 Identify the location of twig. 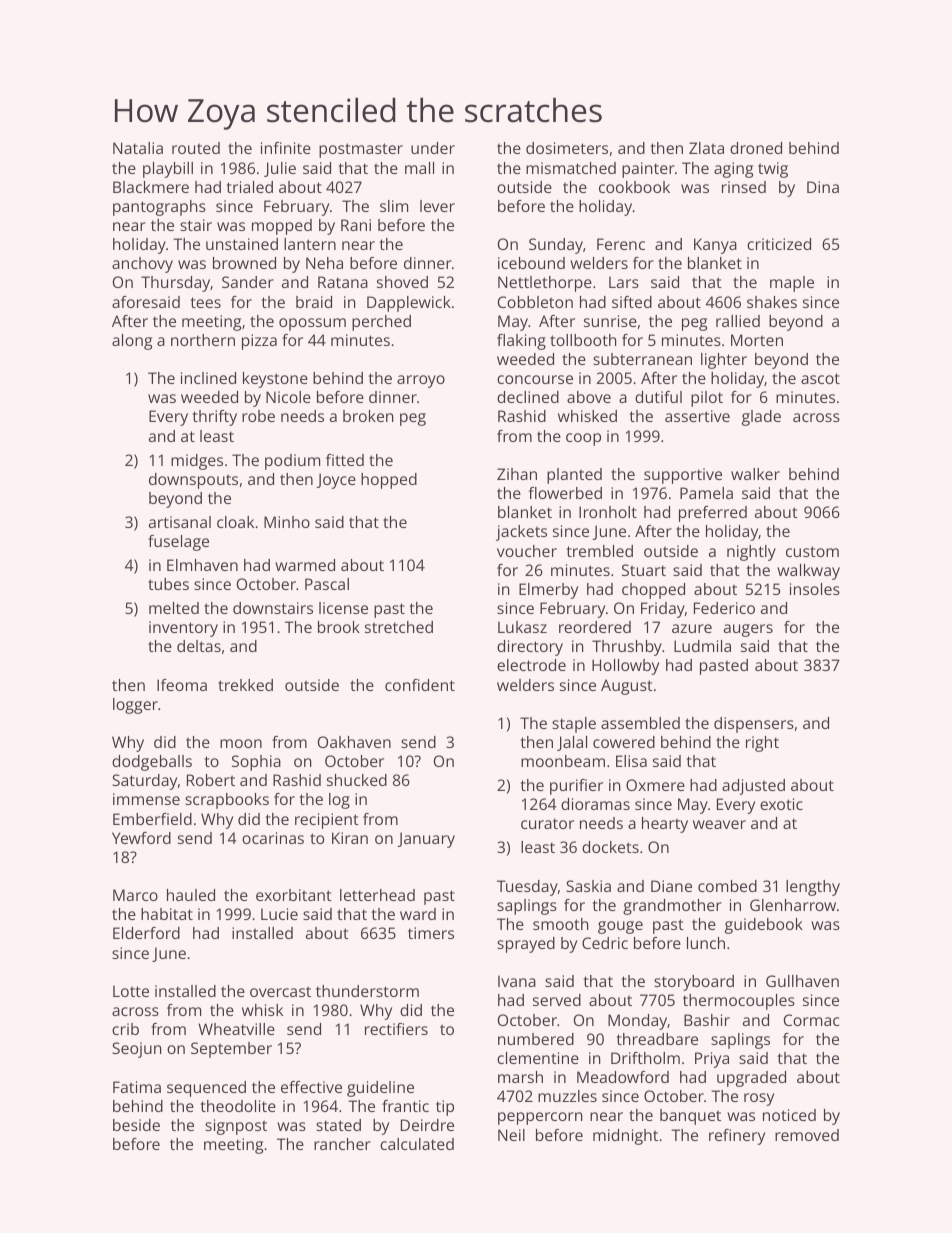
(773, 170).
